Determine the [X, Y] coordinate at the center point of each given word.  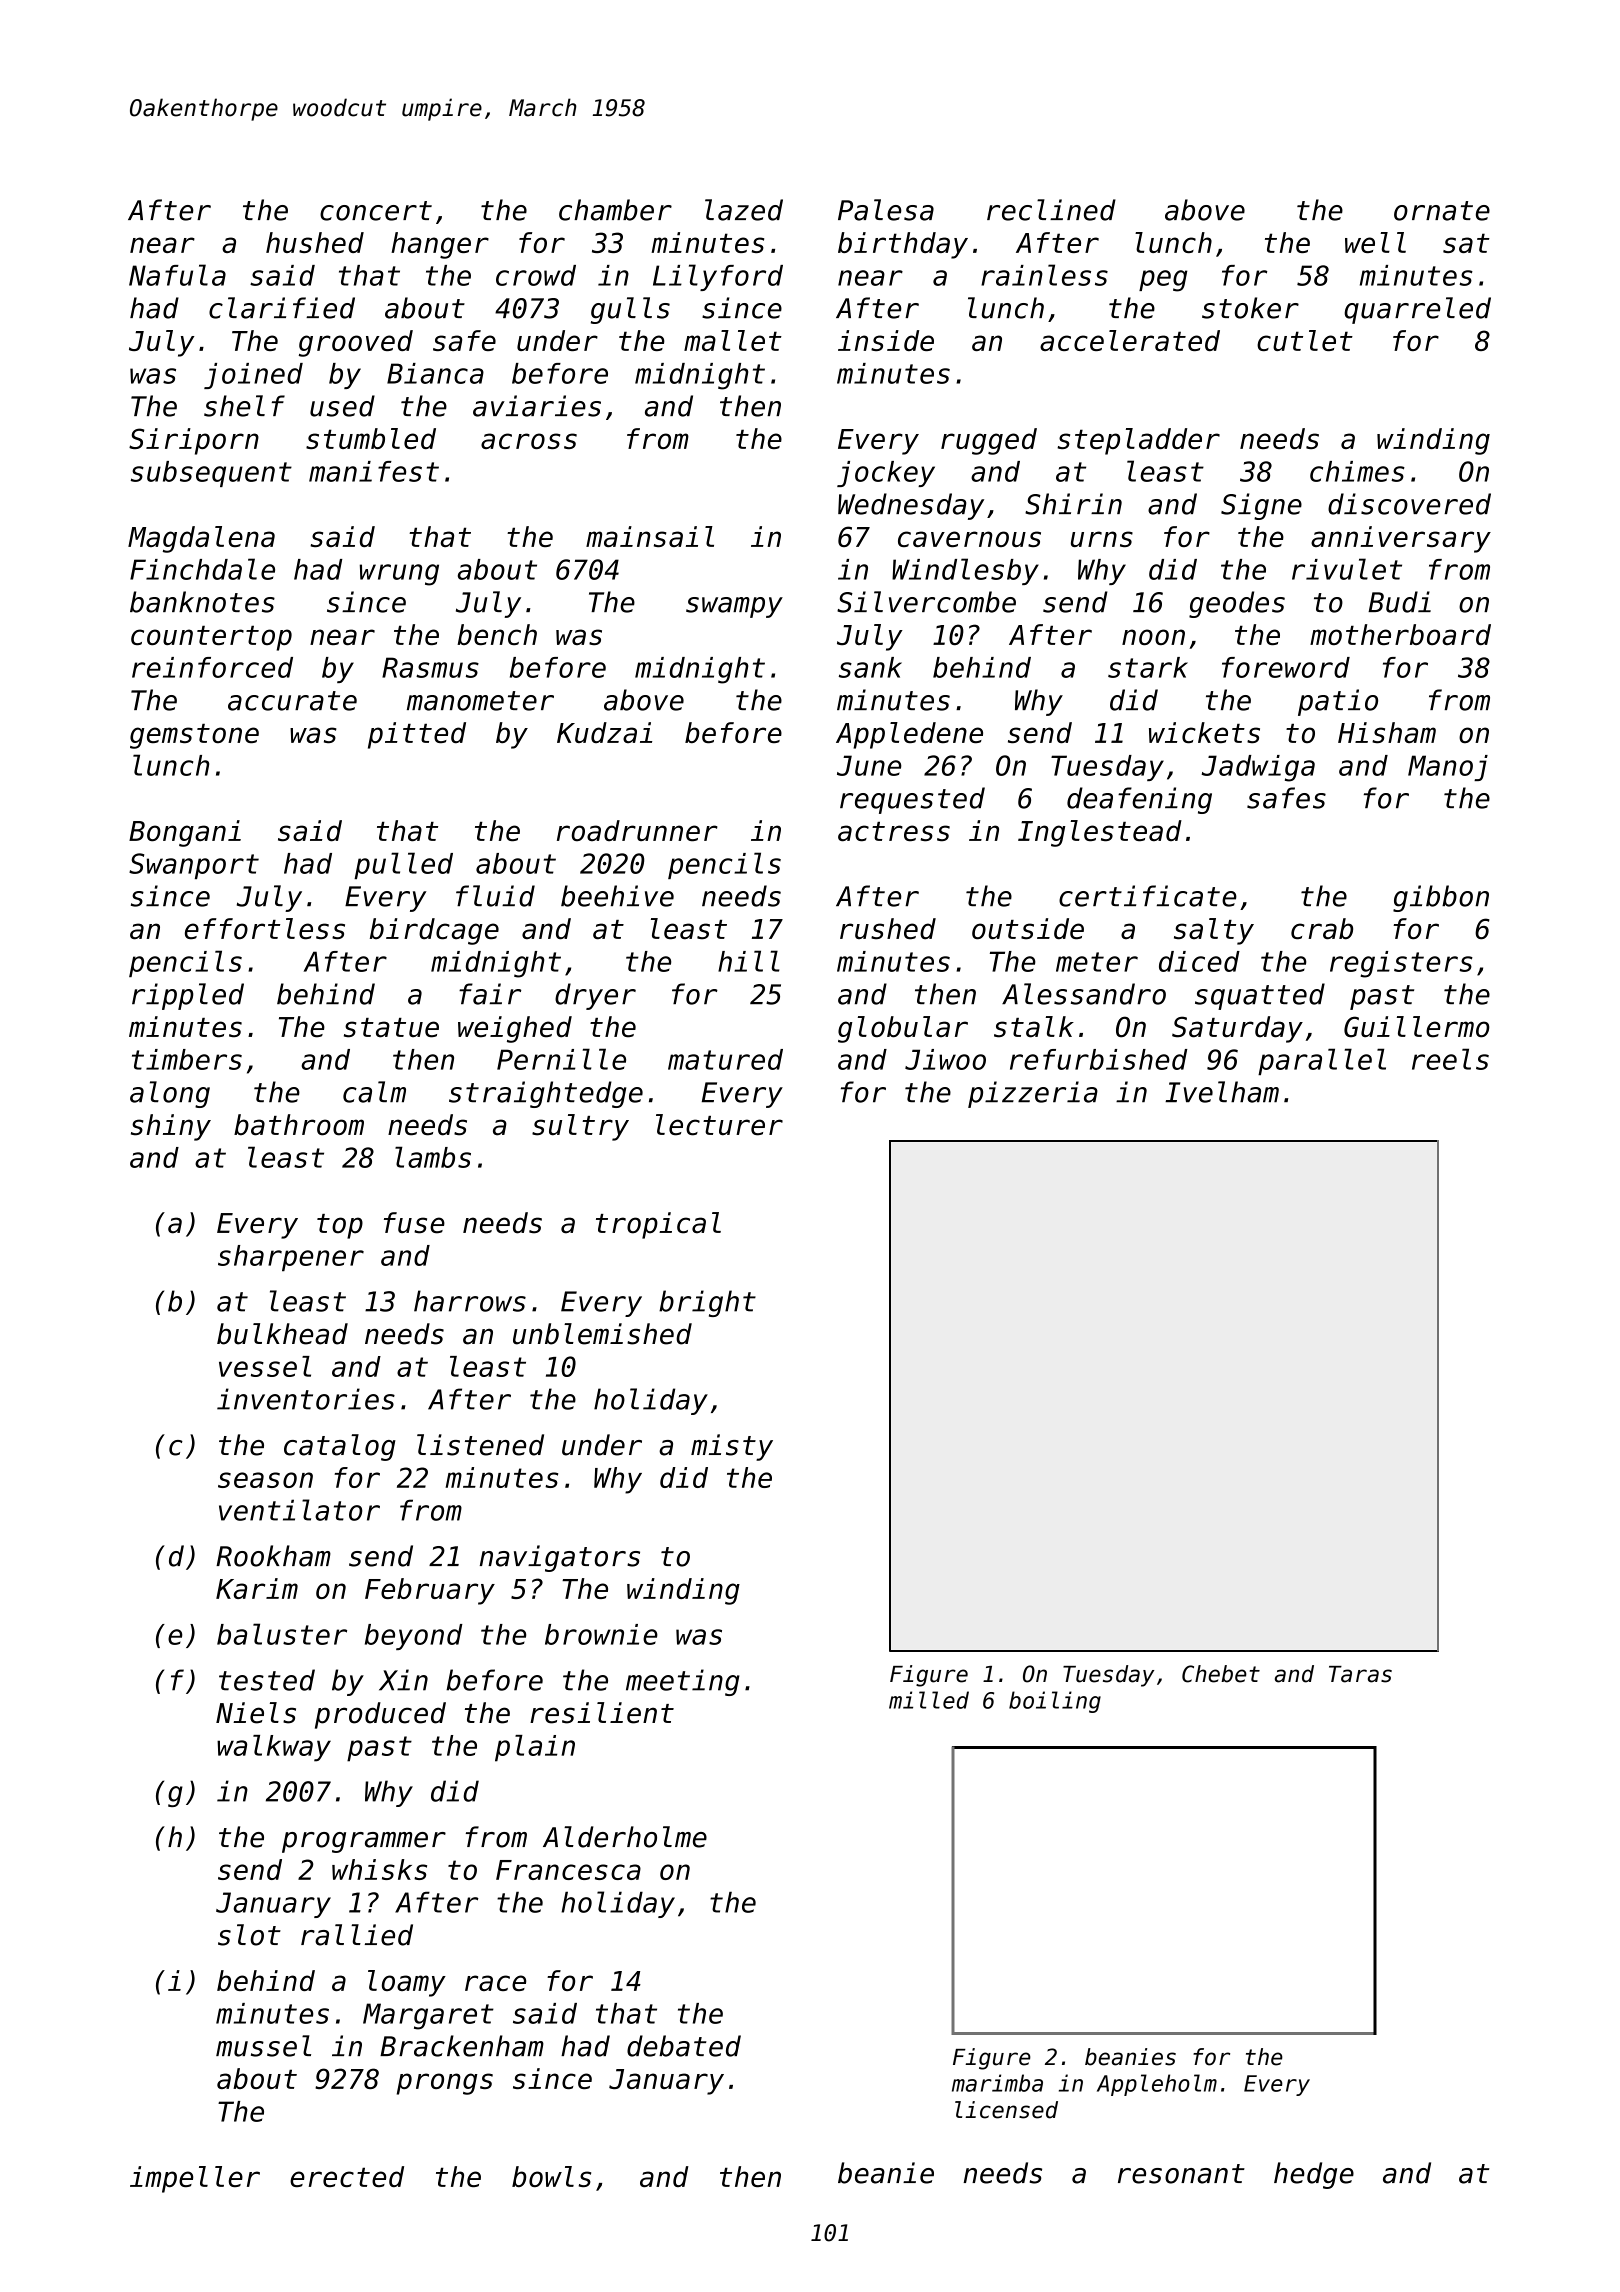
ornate [1442, 211]
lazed [744, 210]
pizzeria [1033, 1094]
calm [374, 1092]
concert [376, 211]
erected [347, 2176]
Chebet [1221, 1674]
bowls [551, 2176]
